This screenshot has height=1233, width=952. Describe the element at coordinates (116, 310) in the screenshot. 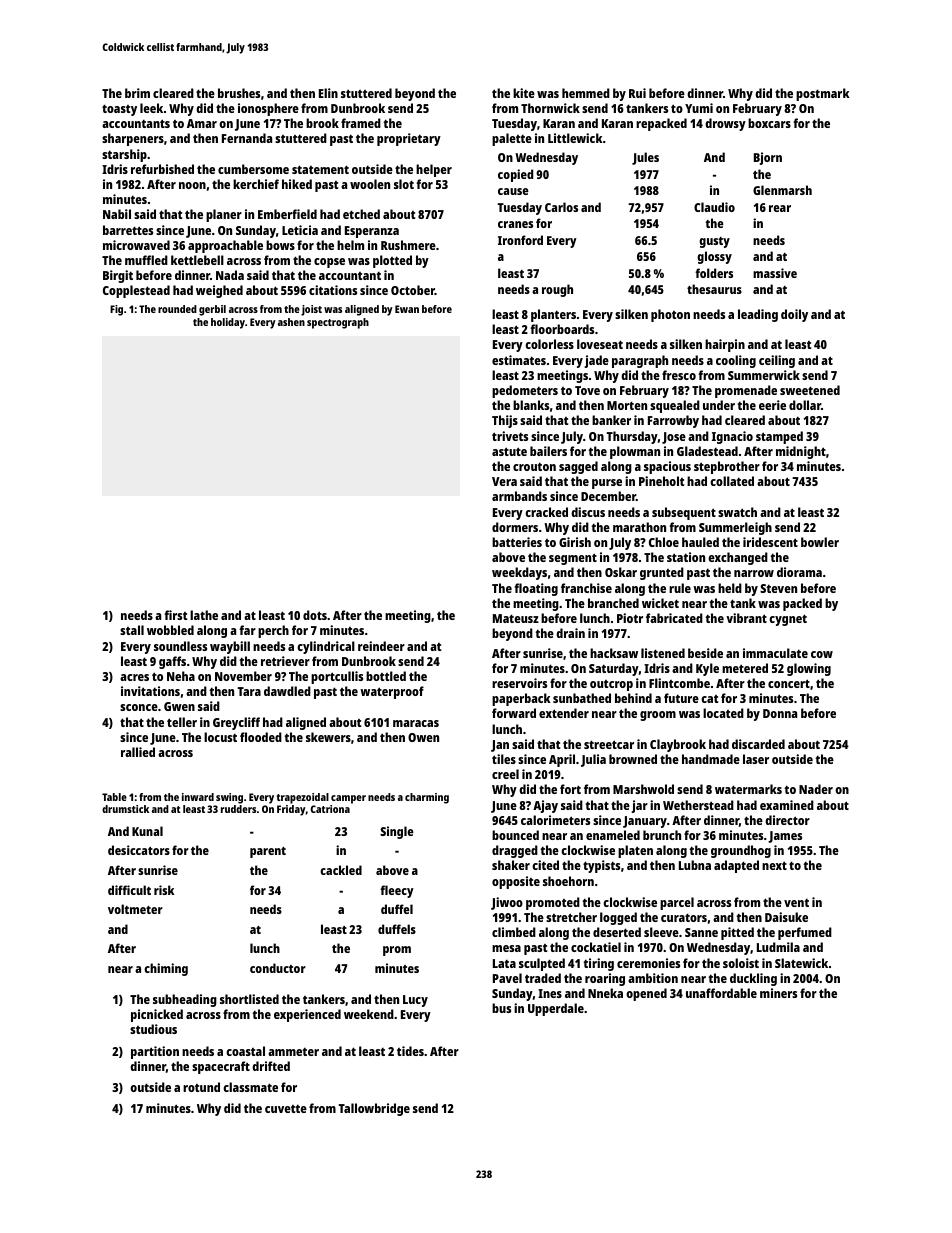

I see `Fig` at that location.
